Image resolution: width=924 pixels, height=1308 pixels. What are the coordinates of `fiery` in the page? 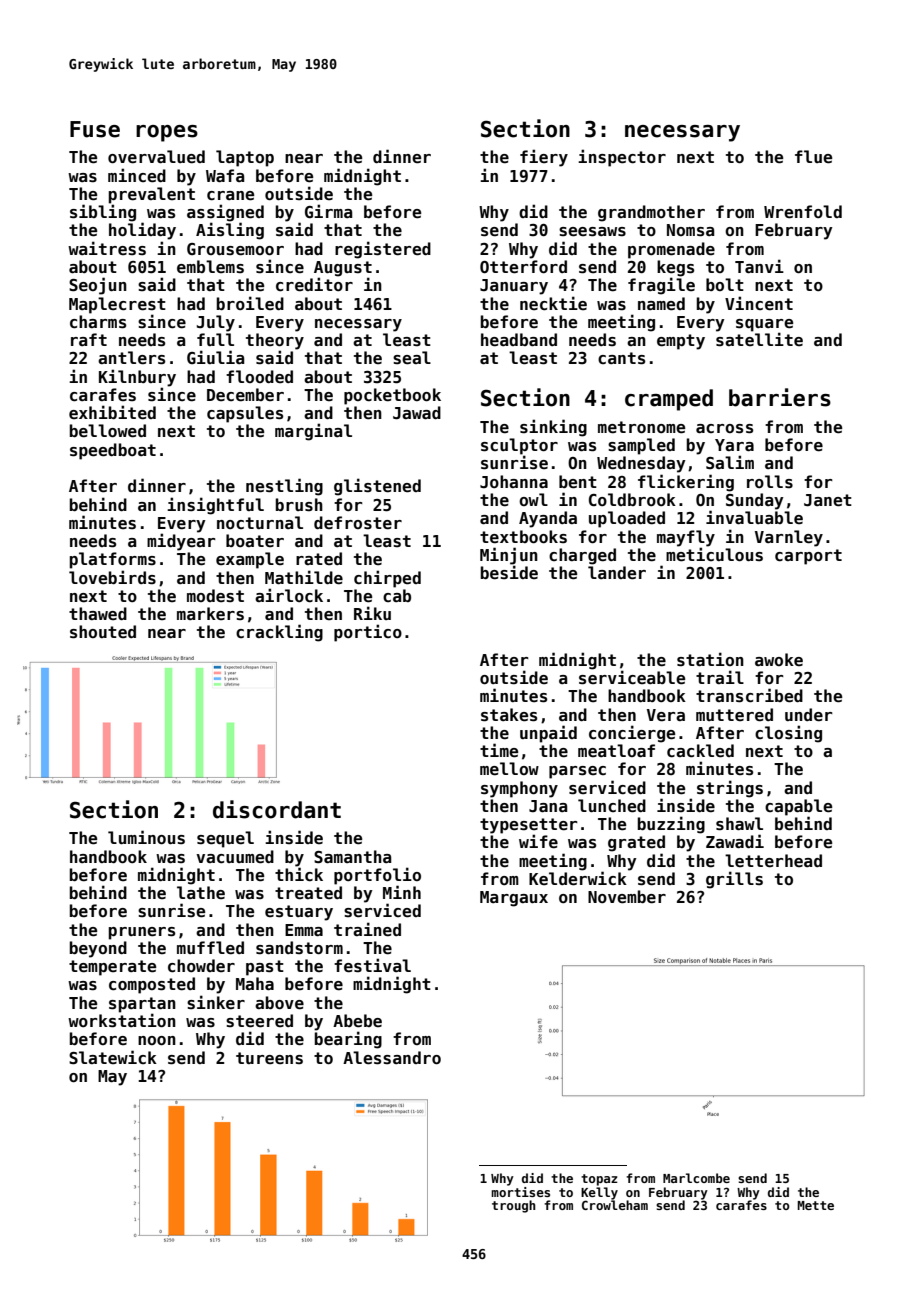 It's located at (544, 158).
